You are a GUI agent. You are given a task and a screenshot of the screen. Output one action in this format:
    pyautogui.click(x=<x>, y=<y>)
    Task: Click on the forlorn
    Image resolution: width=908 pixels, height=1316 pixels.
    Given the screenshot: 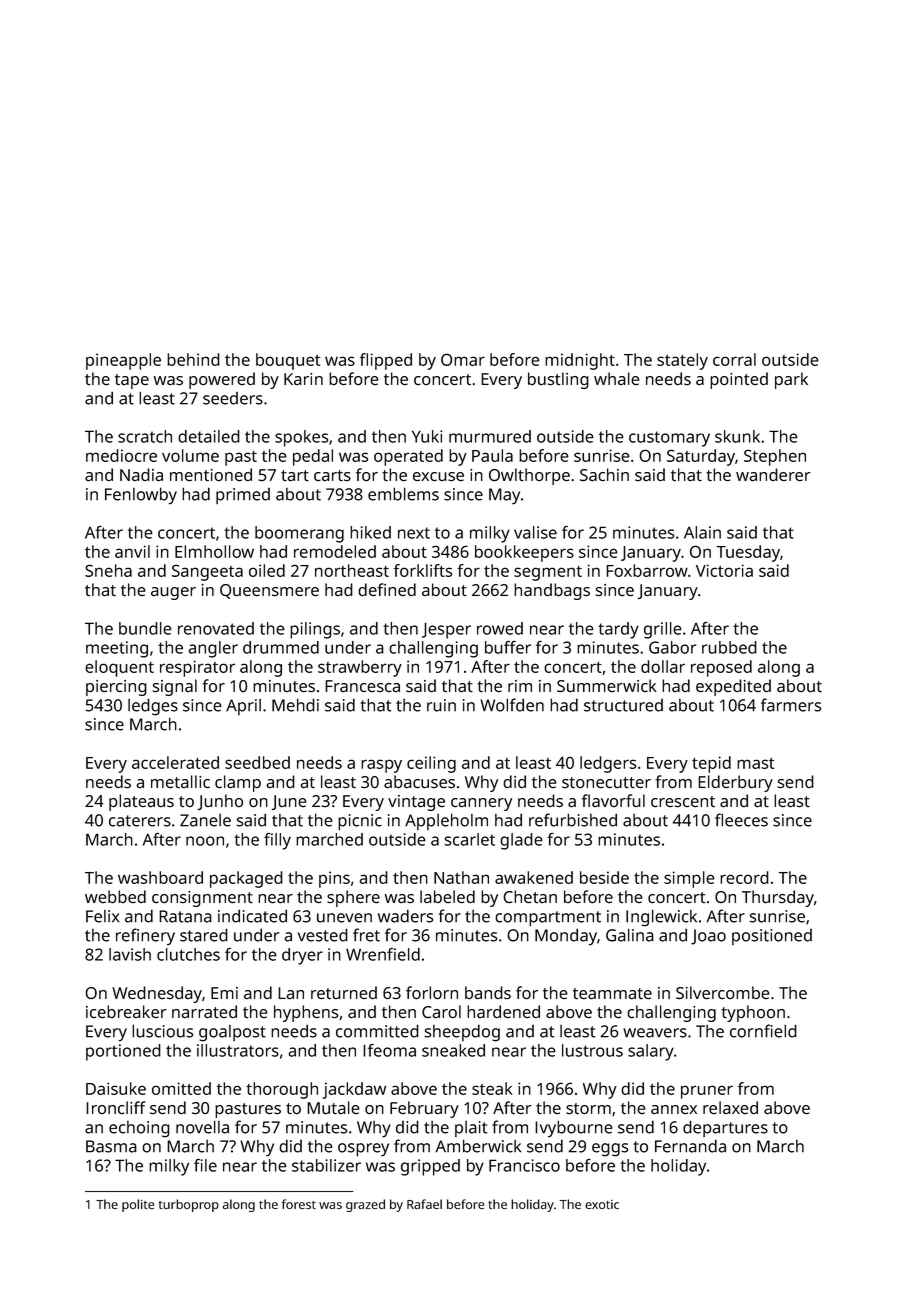 What is the action you would take?
    pyautogui.click(x=432, y=993)
